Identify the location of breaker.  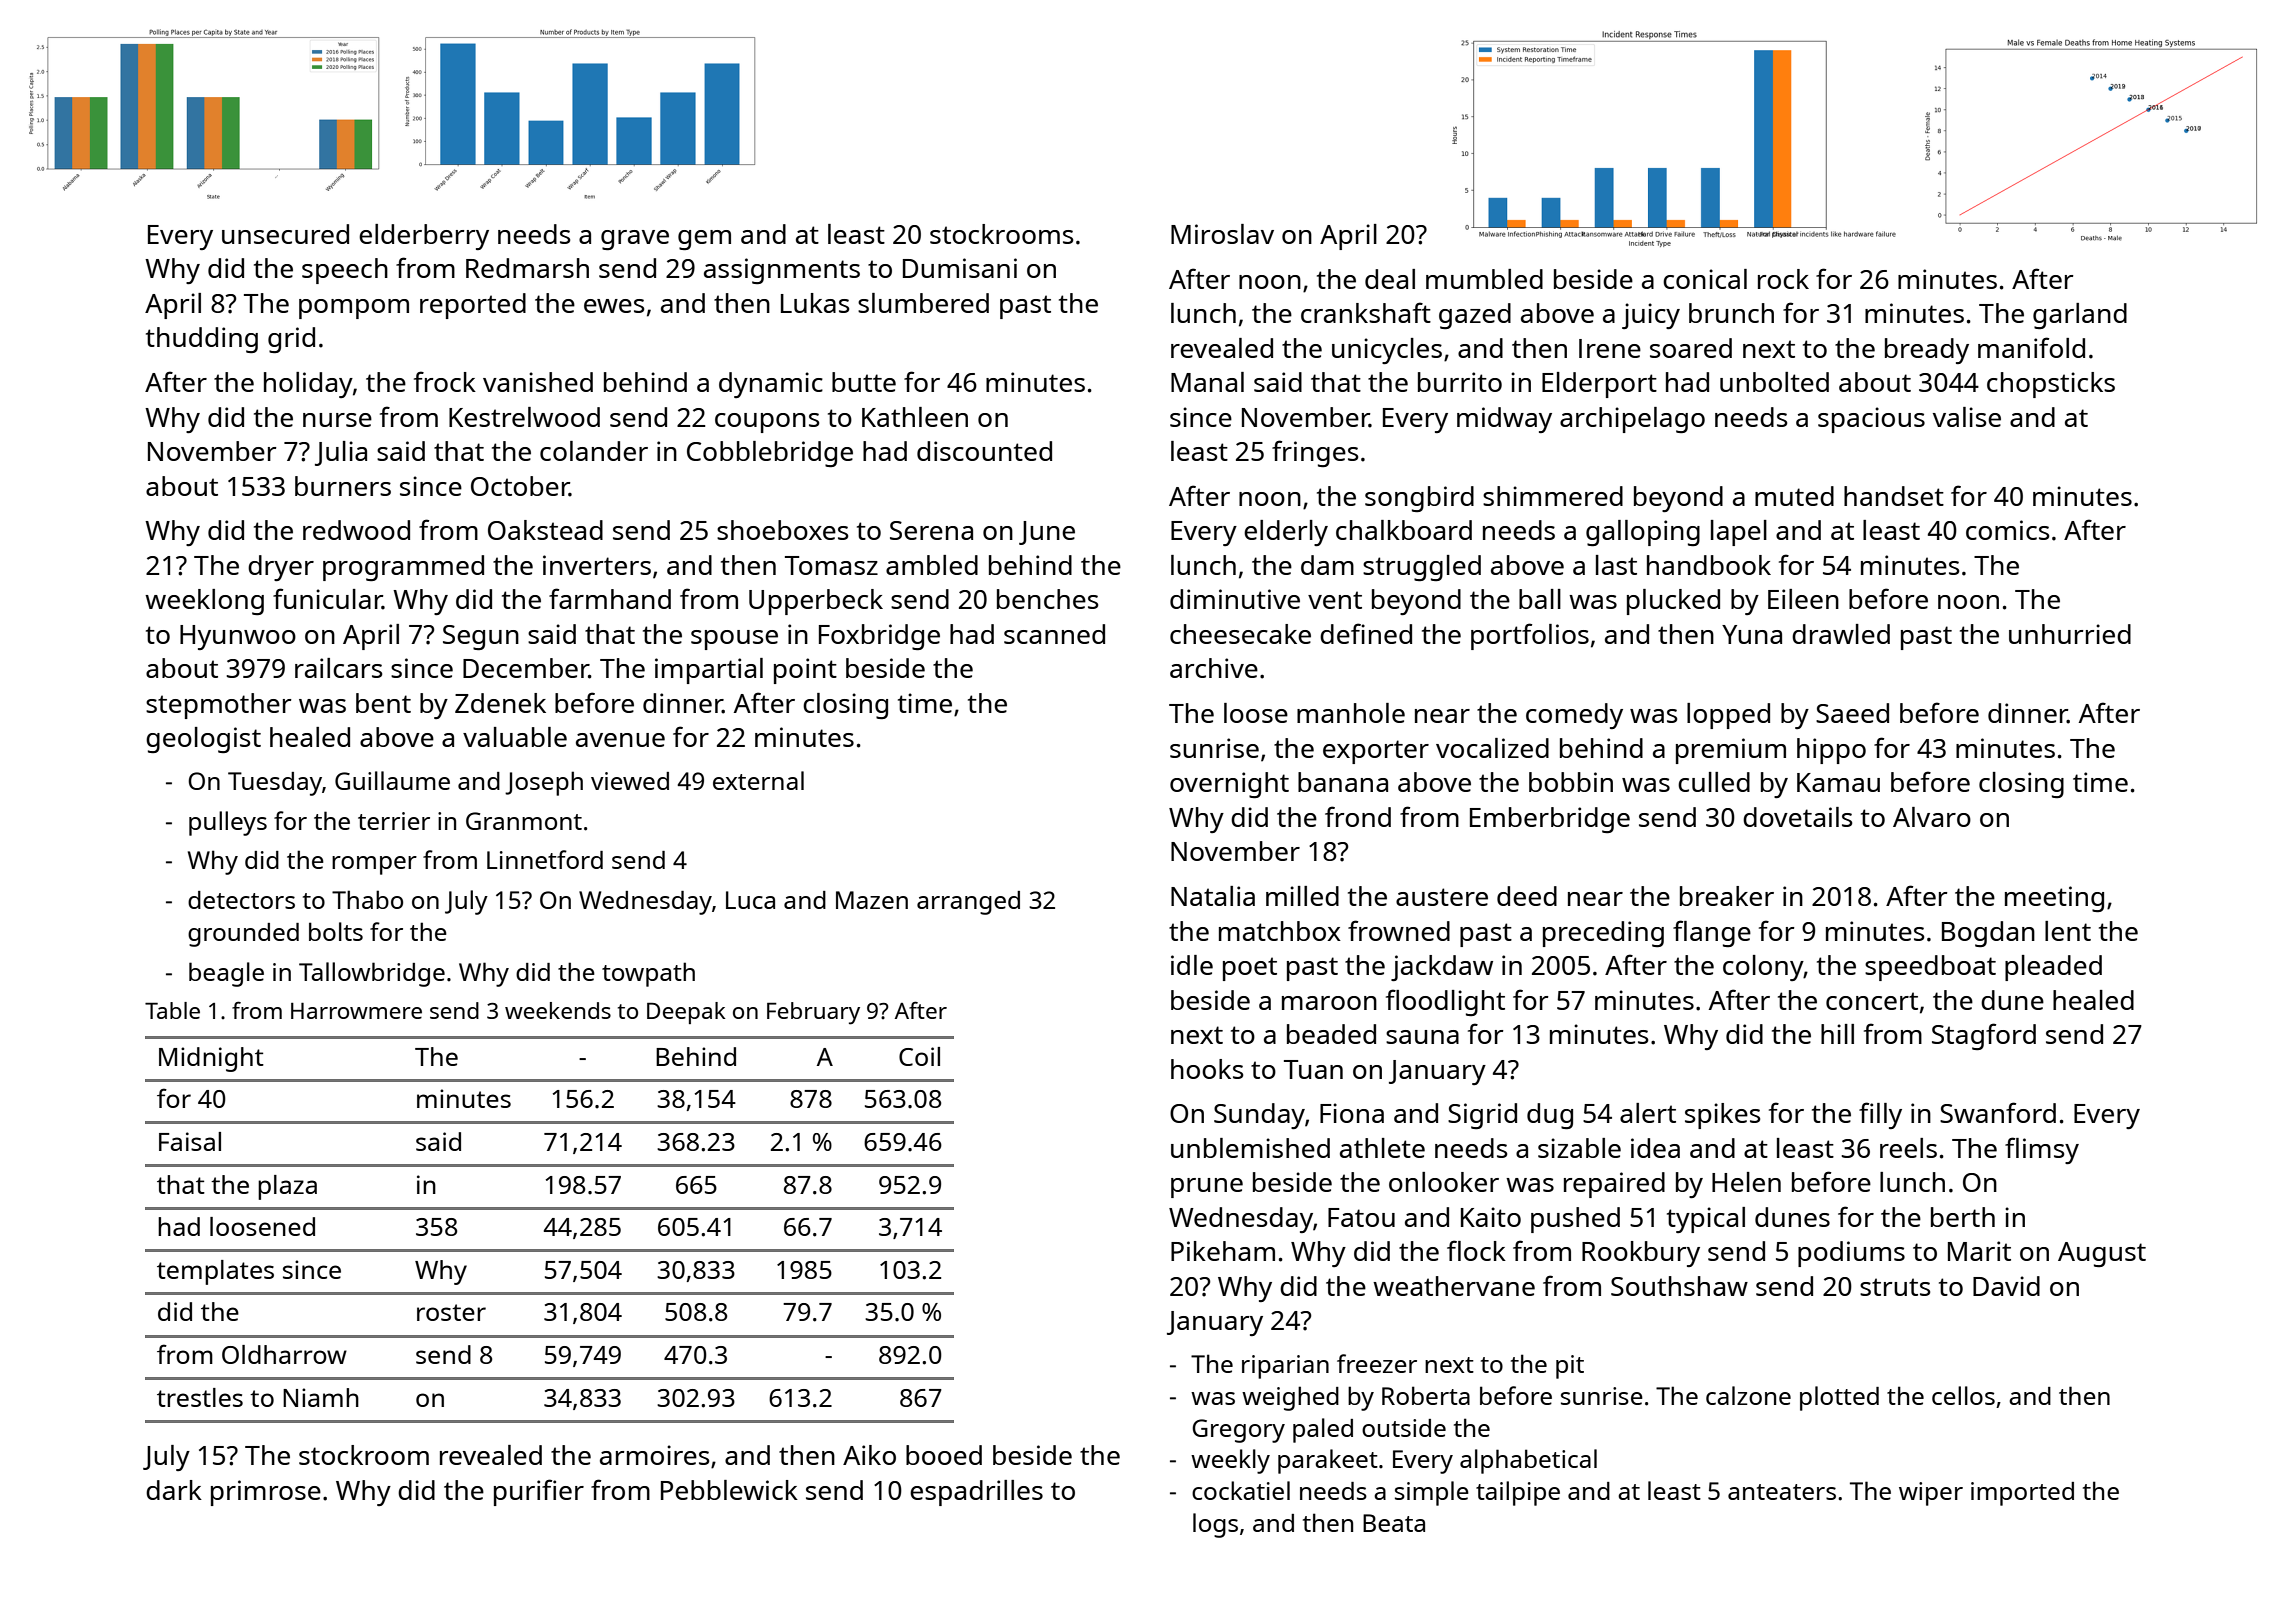
(1727, 896).
